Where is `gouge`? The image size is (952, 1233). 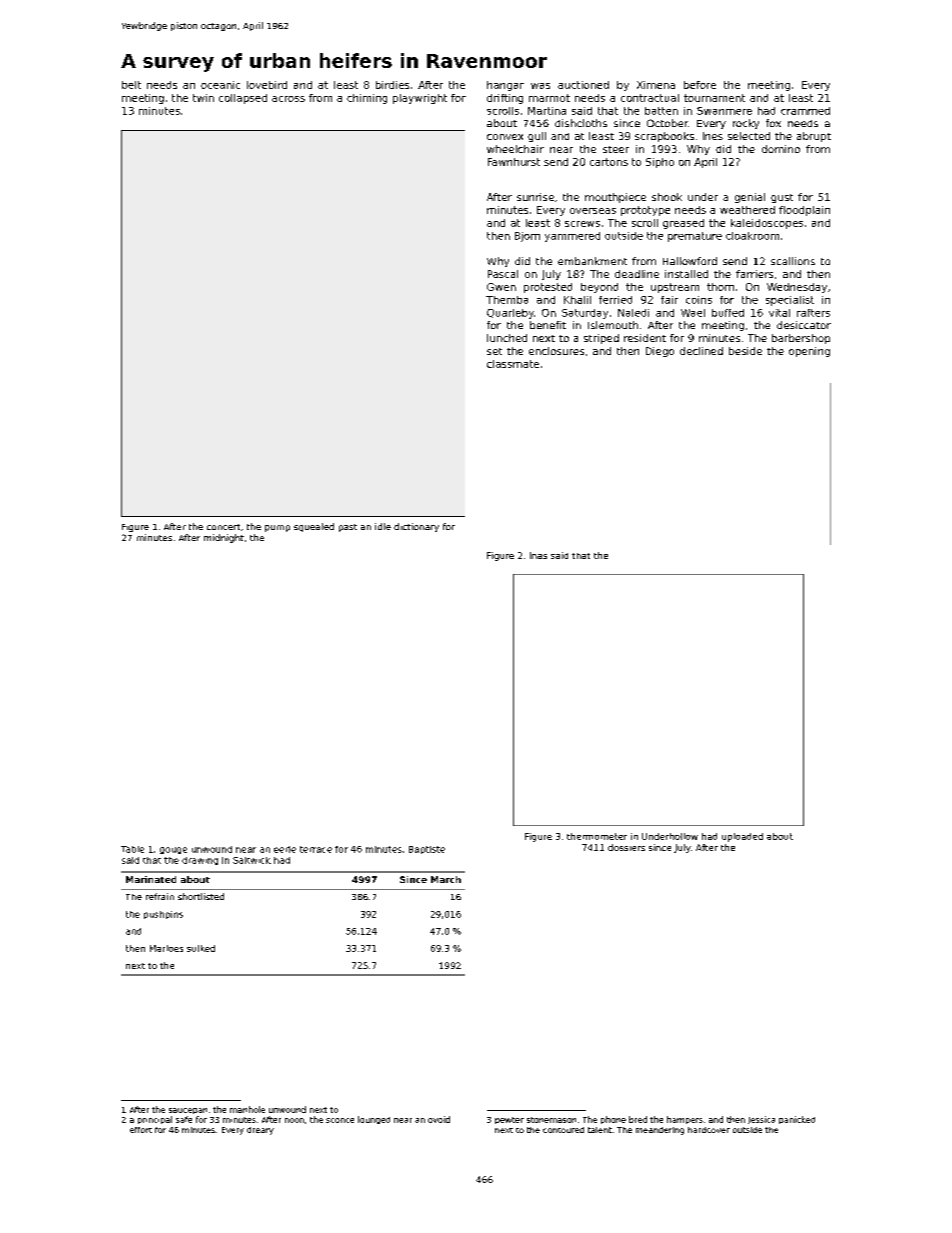 gouge is located at coordinates (173, 850).
